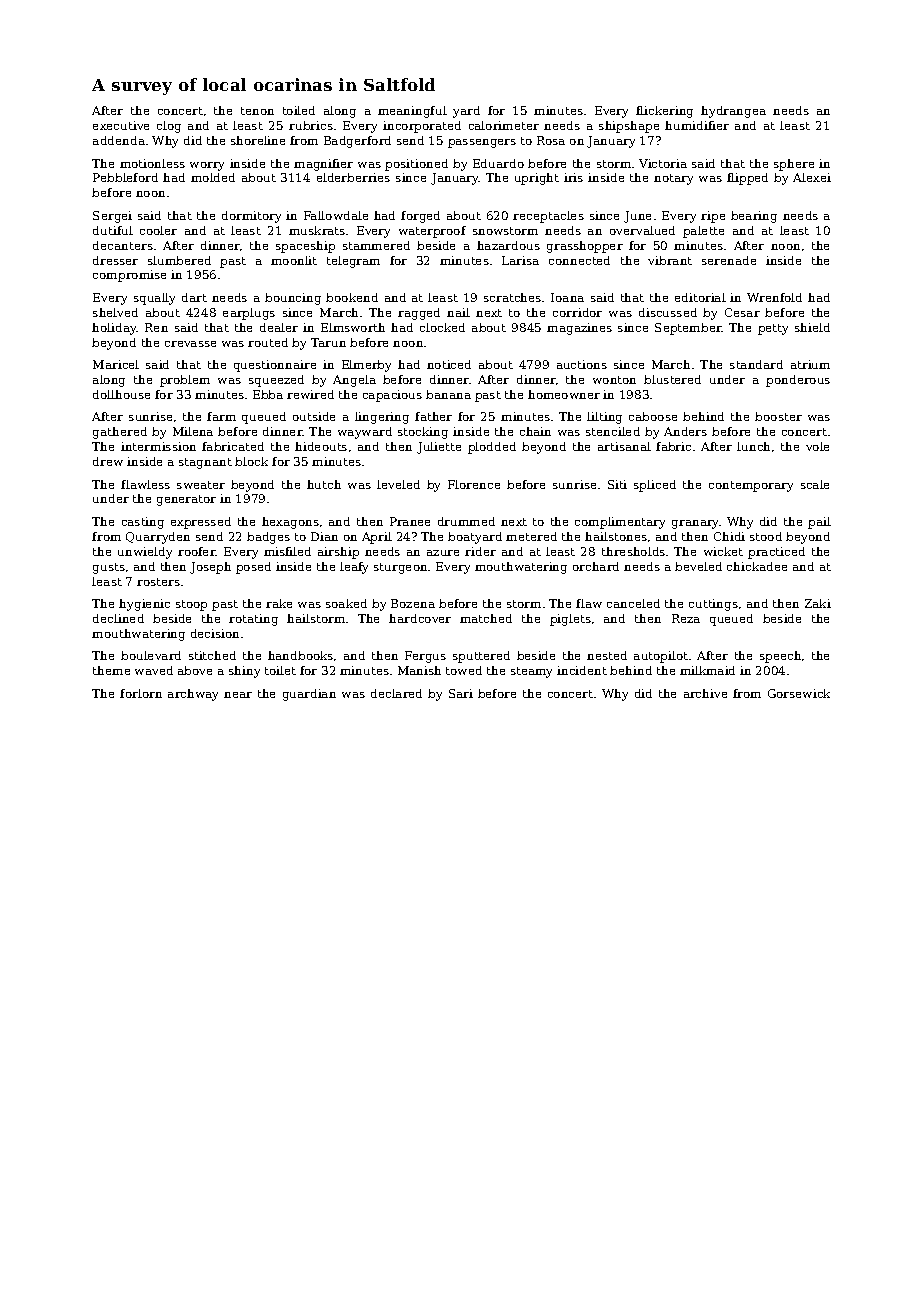 Image resolution: width=924 pixels, height=1308 pixels. I want to click on Sari, so click(461, 693).
